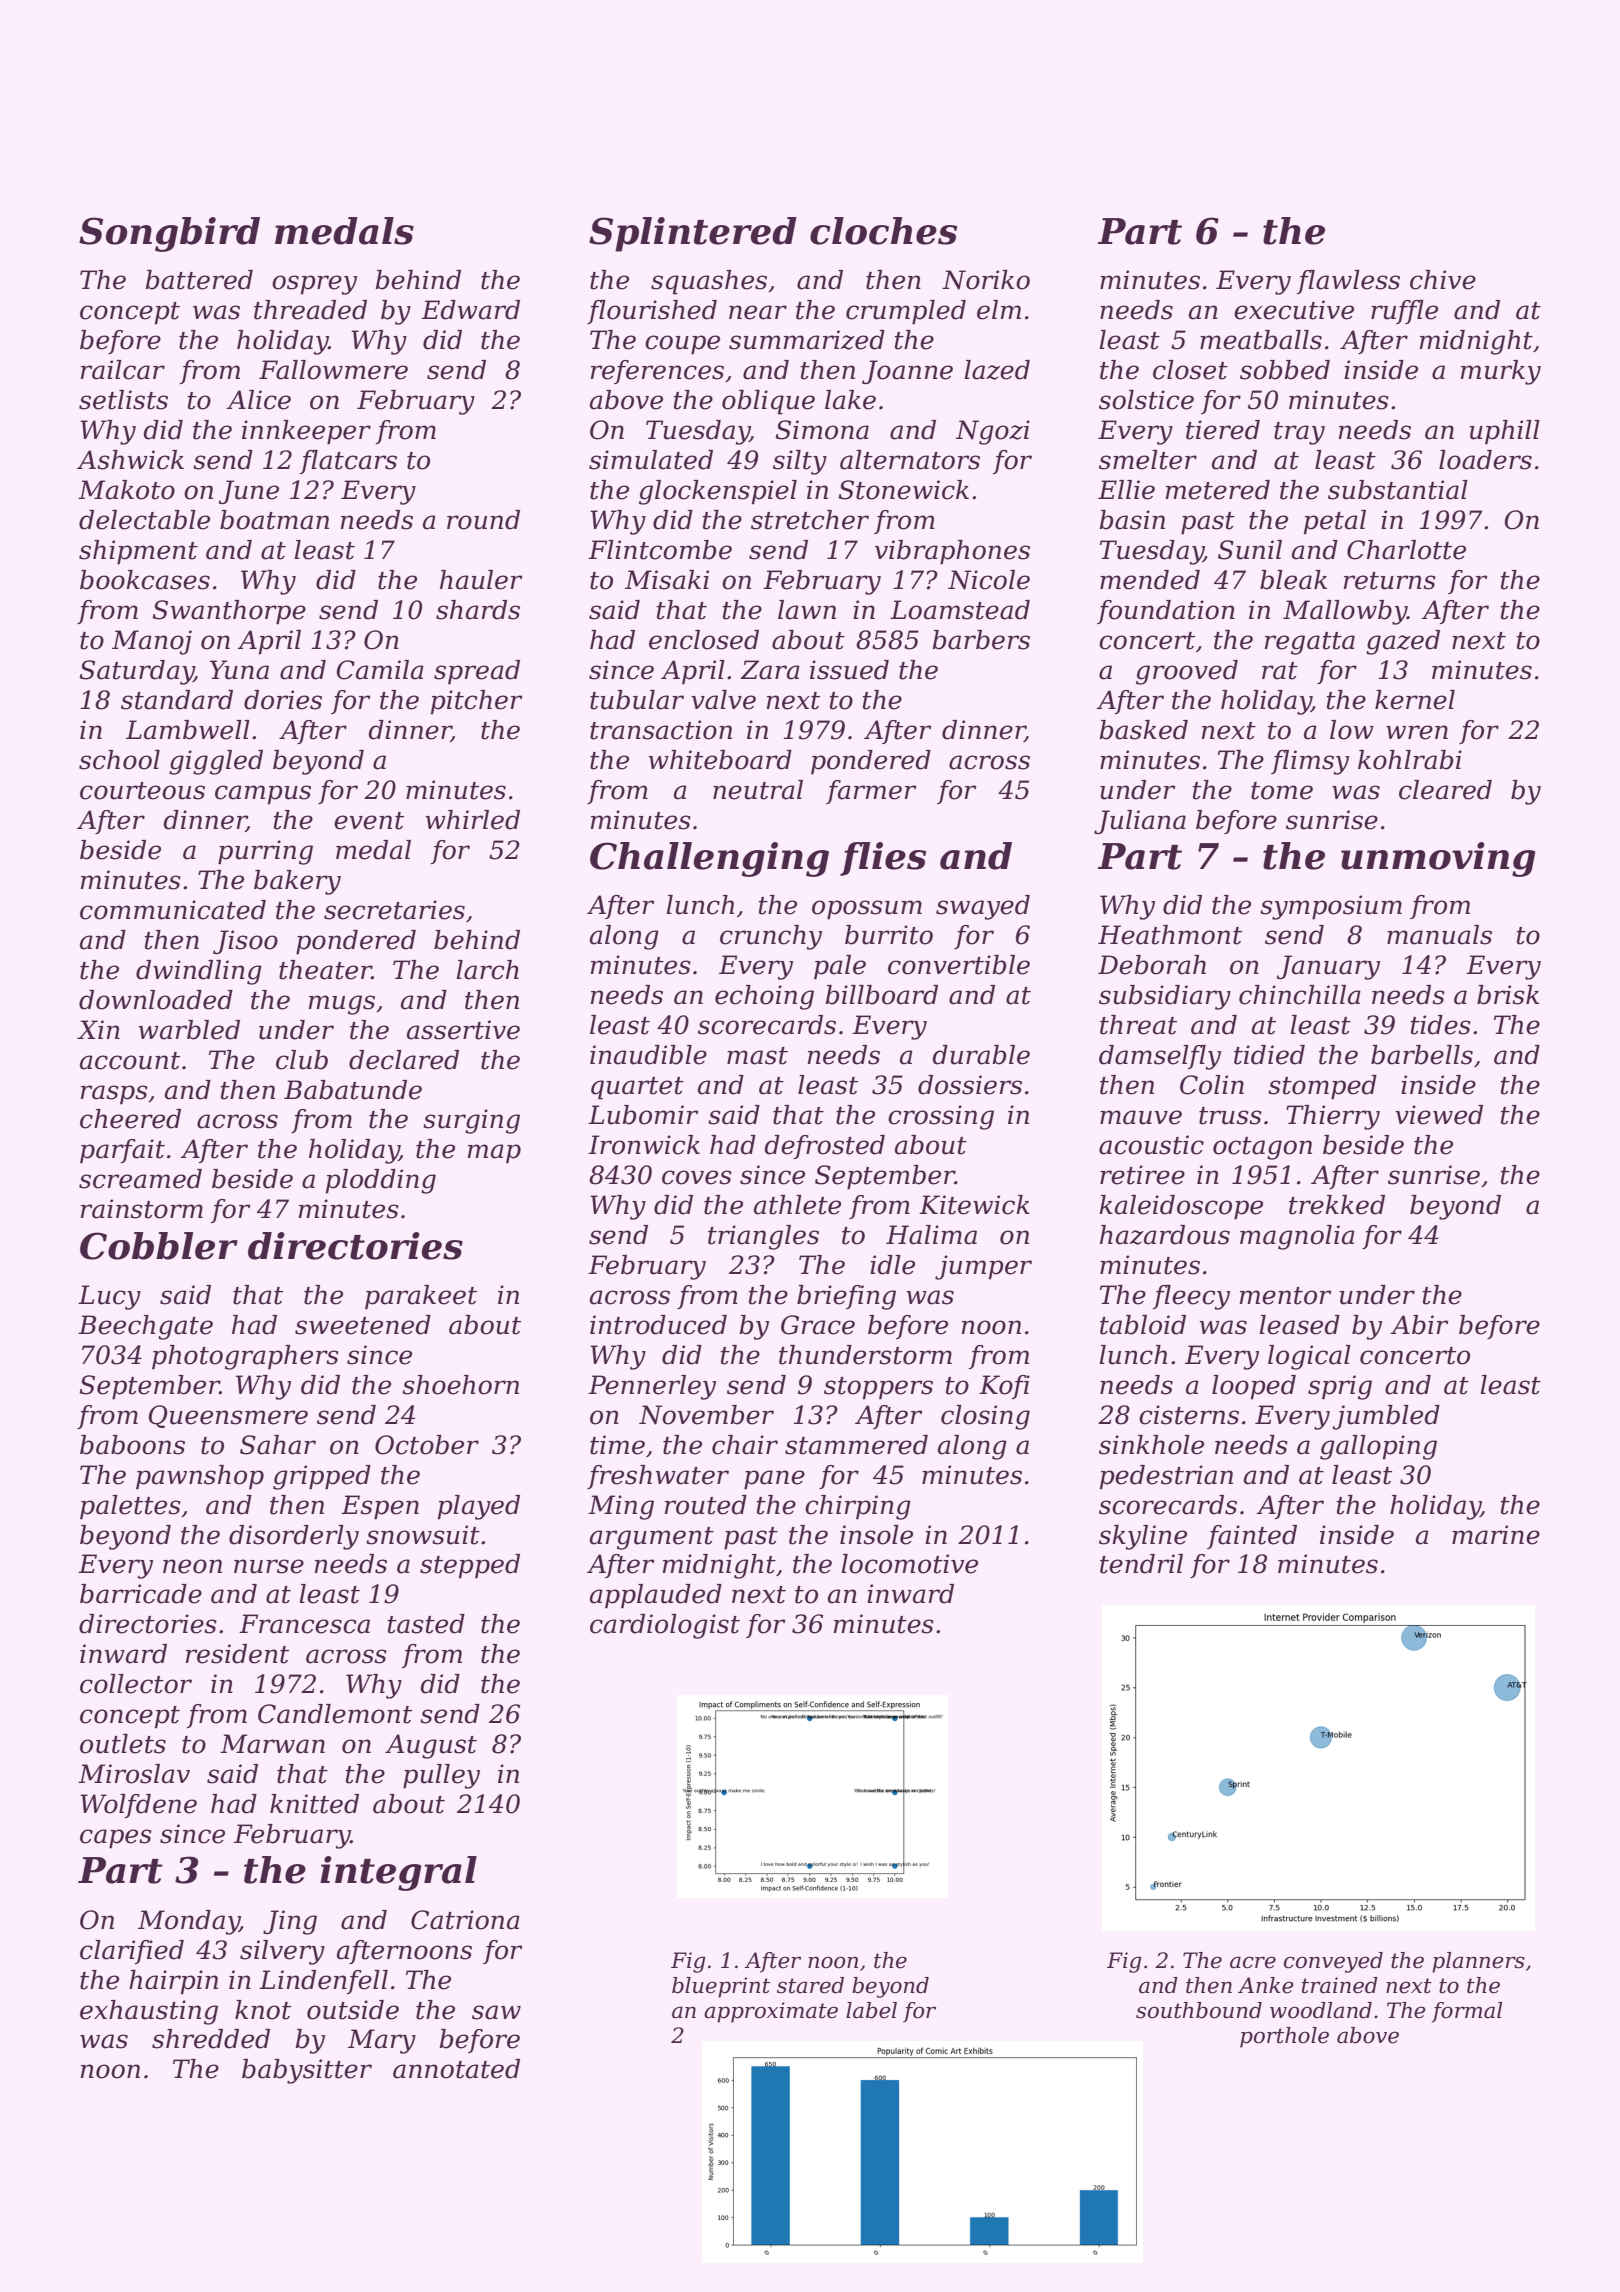 This screenshot has width=1620, height=2292. Describe the element at coordinates (1496, 1535) in the screenshot. I see `marine` at that location.
